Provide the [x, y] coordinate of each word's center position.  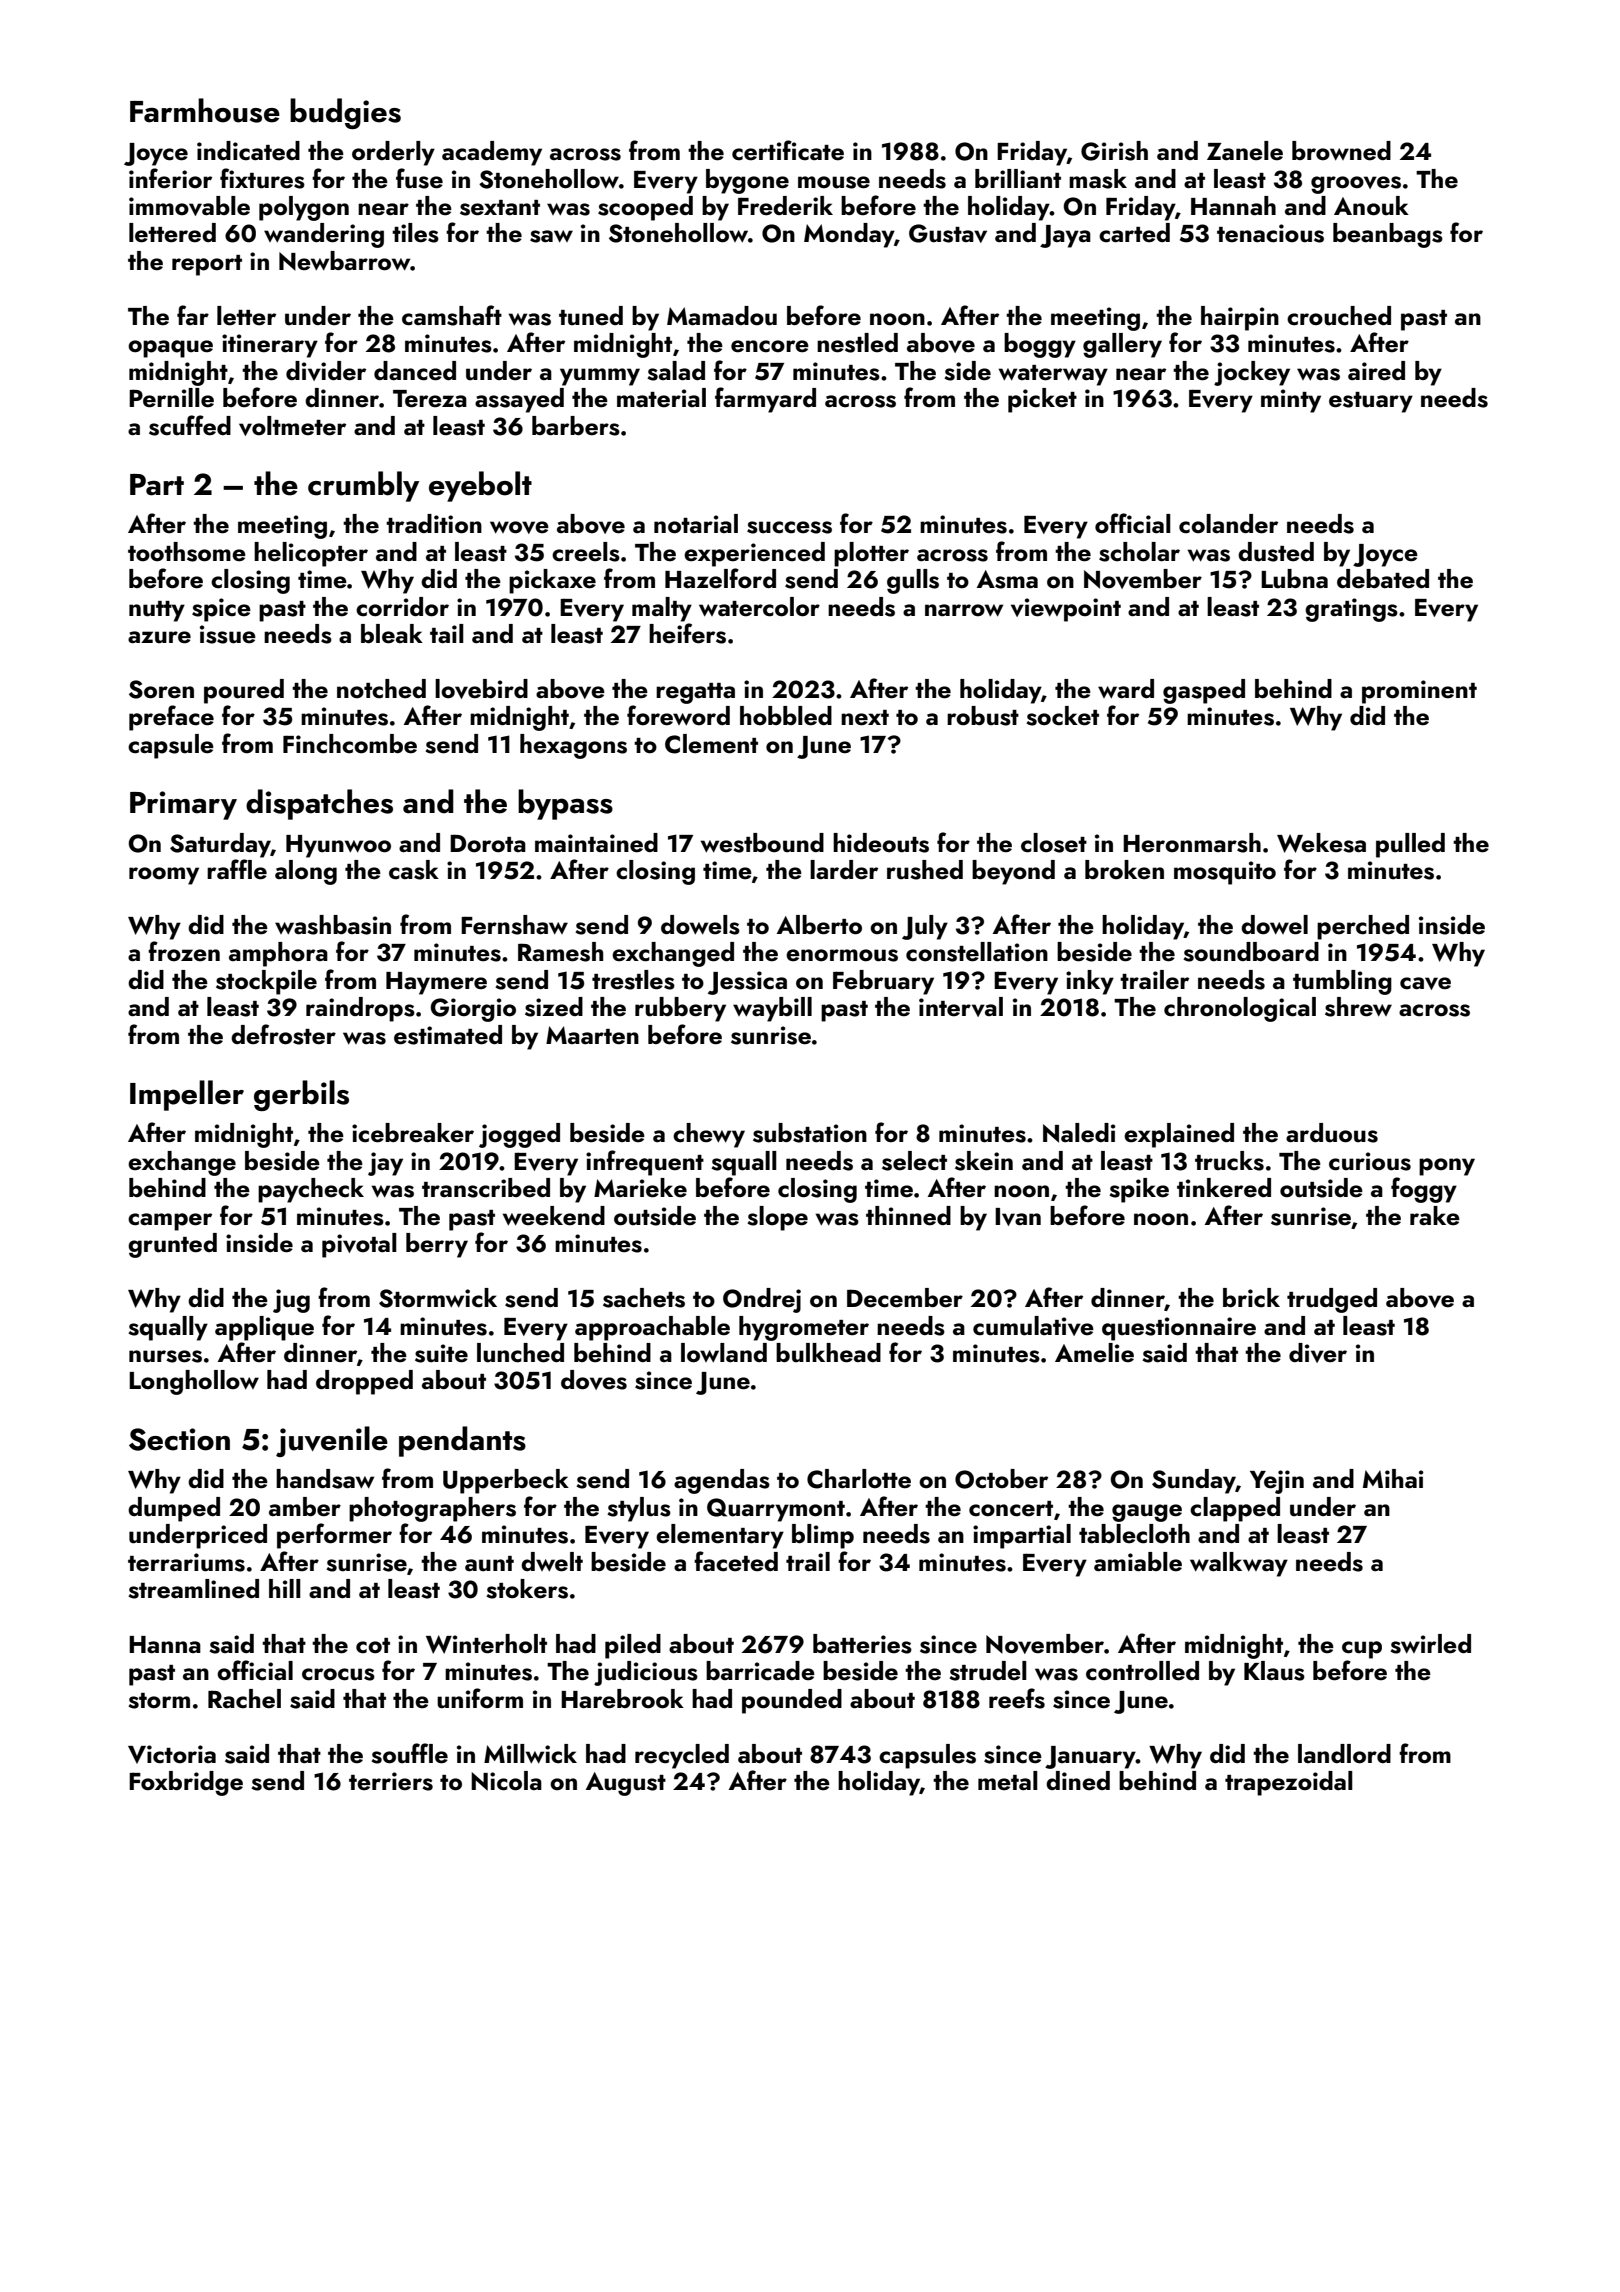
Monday [849, 235]
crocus [338, 1674]
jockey [1252, 373]
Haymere [436, 983]
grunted [172, 1245]
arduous [1332, 1133]
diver [1318, 1353]
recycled [682, 1756]
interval [961, 1007]
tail [447, 633]
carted [1134, 233]
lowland [724, 1353]
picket [1042, 400]
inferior [170, 178]
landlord [1344, 1754]
